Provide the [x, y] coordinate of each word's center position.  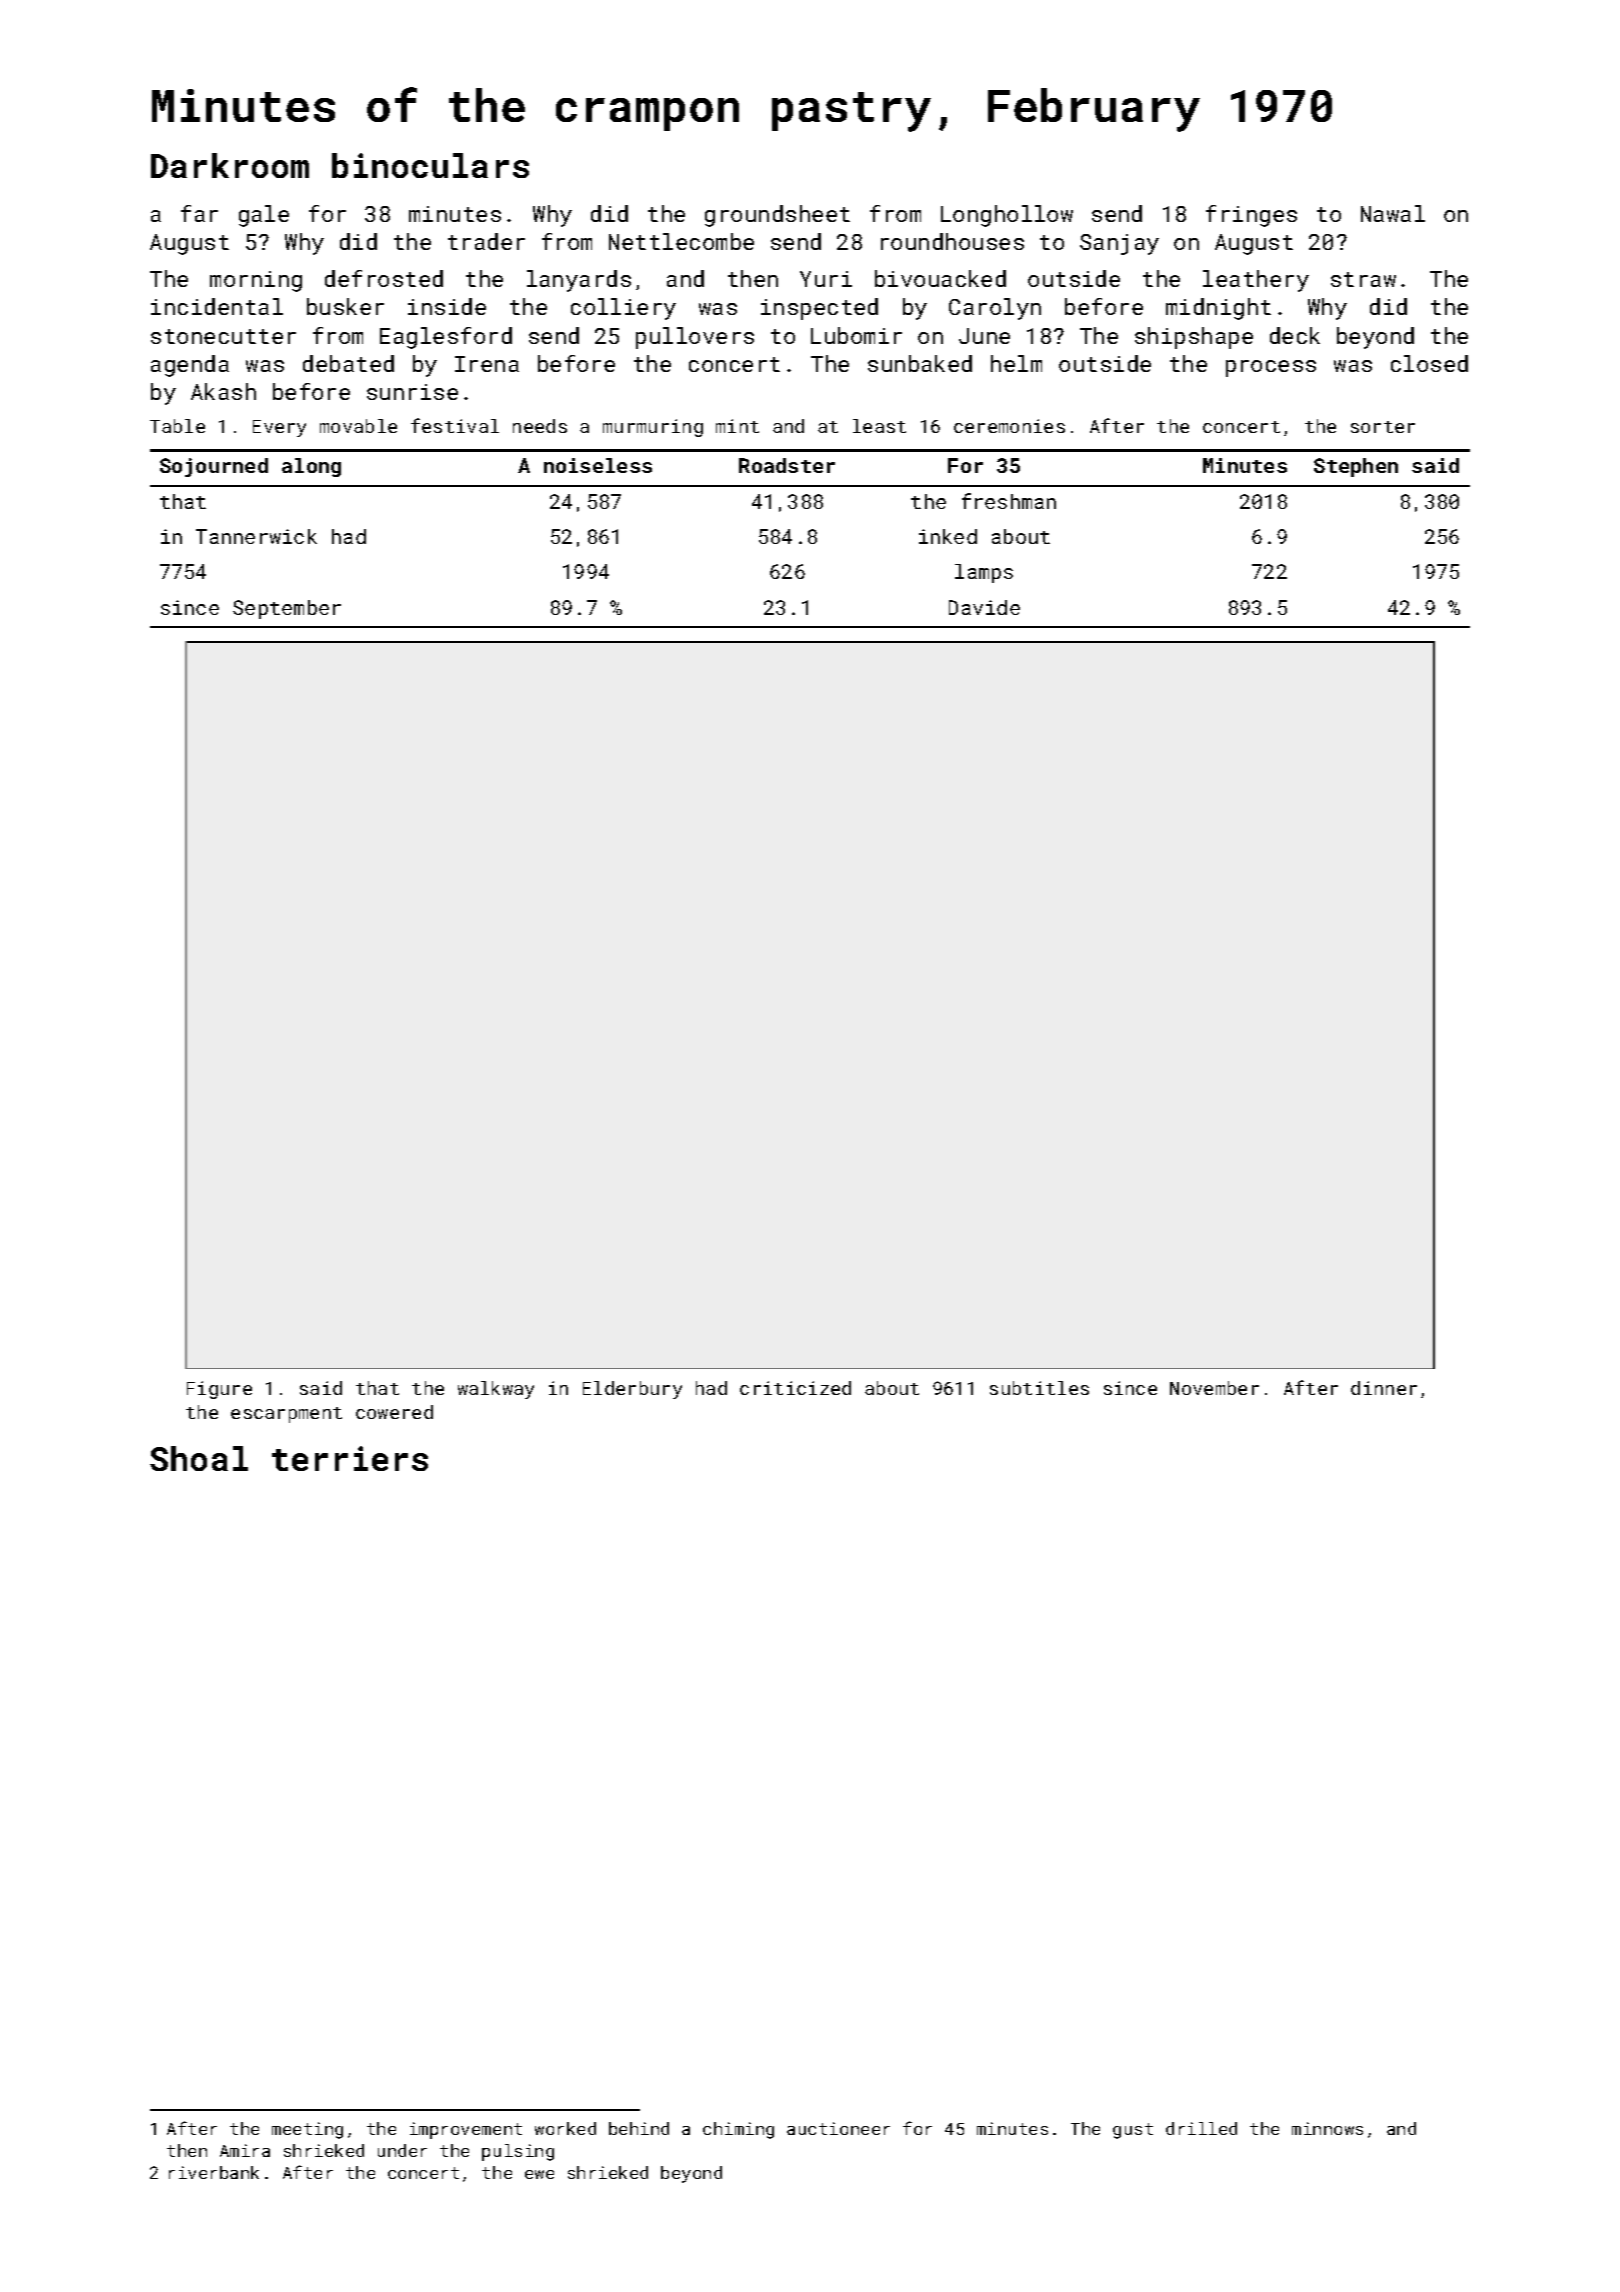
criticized [795, 1388]
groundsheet [777, 216]
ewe [539, 2174]
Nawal [1393, 213]
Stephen [1356, 467]
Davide [984, 607]
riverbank [214, 2172]
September [287, 609]
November [1214, 1388]
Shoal [199, 1458]
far [199, 213]
